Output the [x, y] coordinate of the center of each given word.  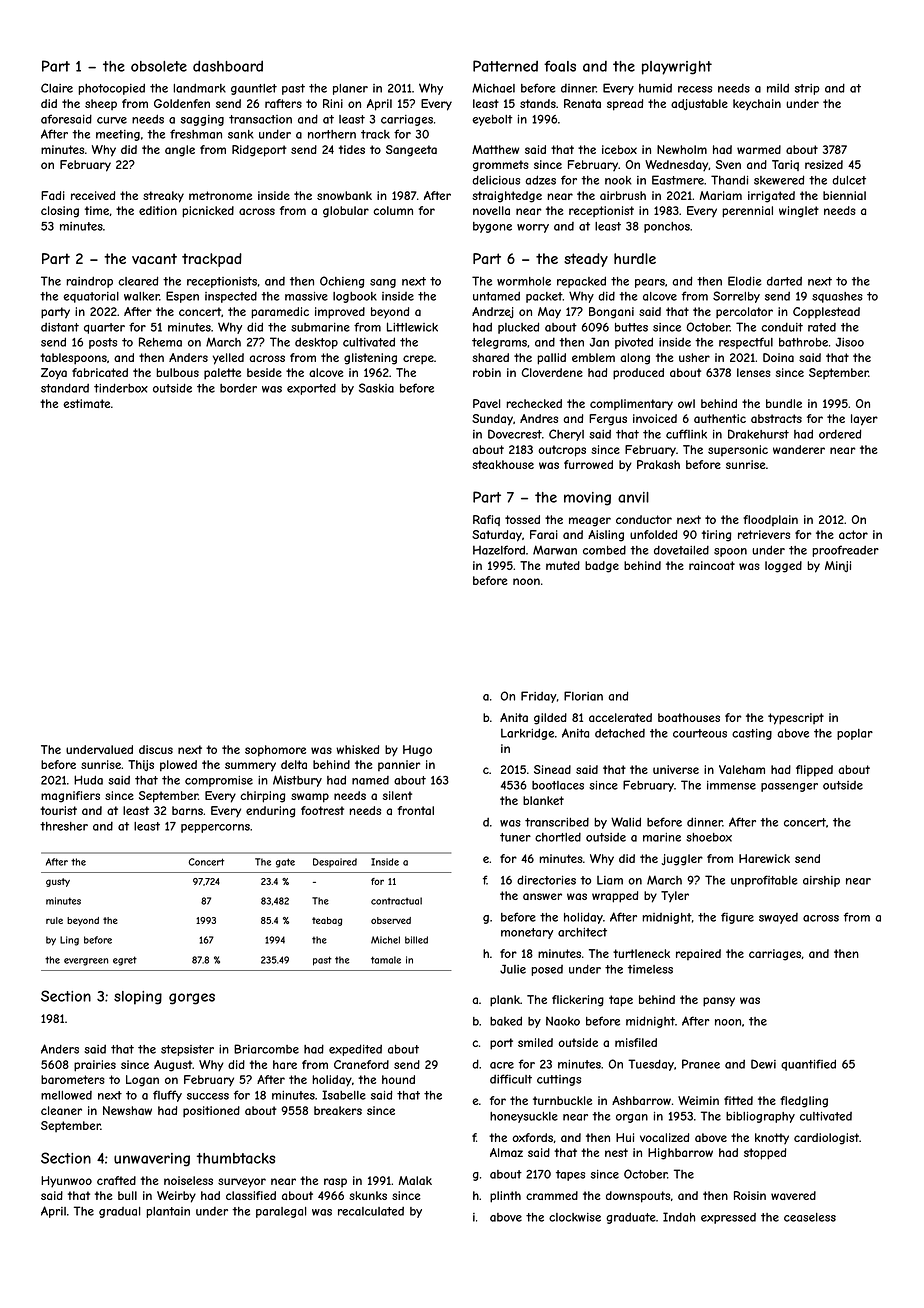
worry [533, 228]
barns [187, 810]
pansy [719, 1002]
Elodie [745, 281]
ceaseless [810, 1217]
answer [542, 896]
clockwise [575, 1217]
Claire [57, 88]
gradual [119, 1212]
